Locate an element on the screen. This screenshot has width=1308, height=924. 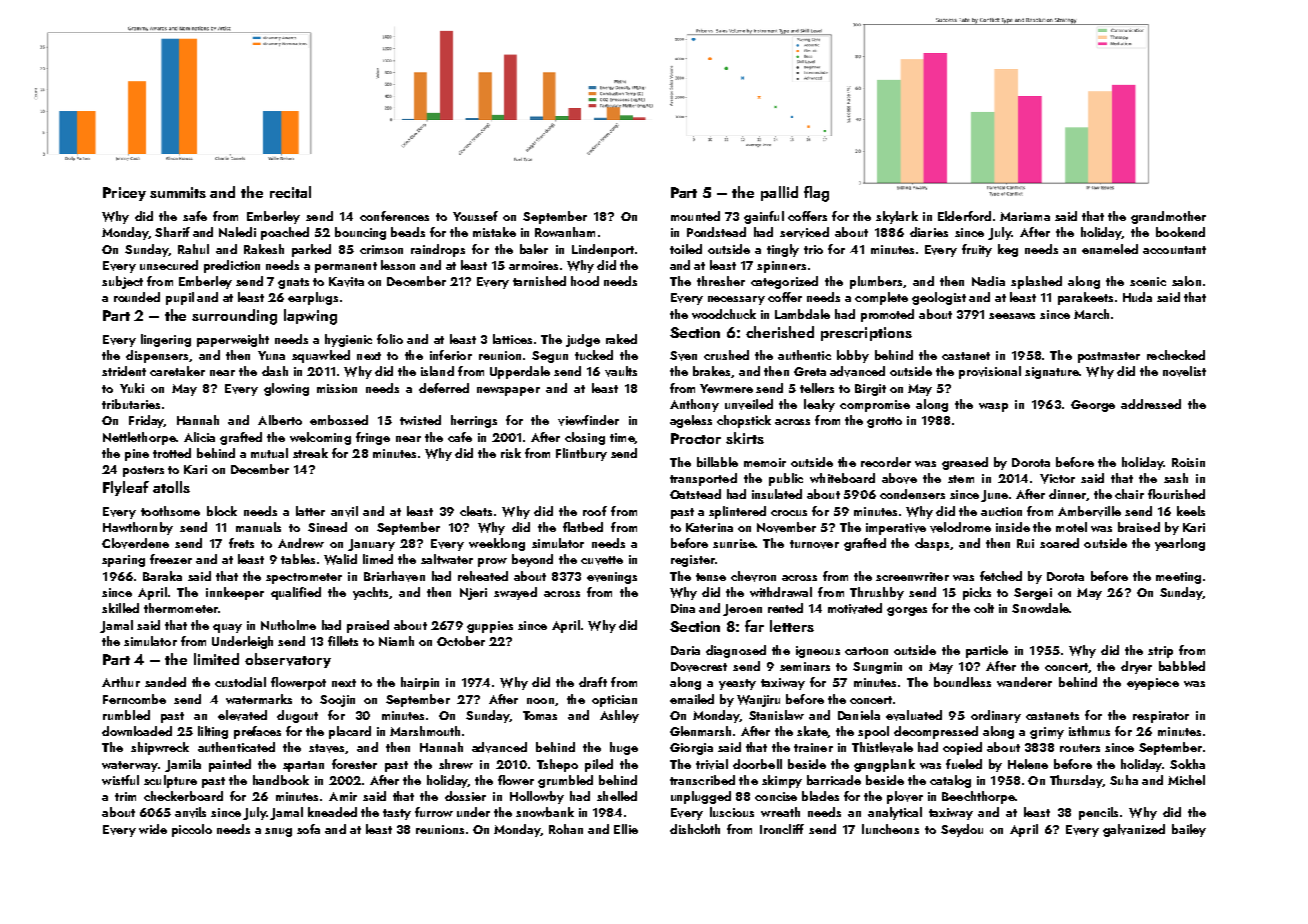
cartoon is located at coordinates (866, 651).
